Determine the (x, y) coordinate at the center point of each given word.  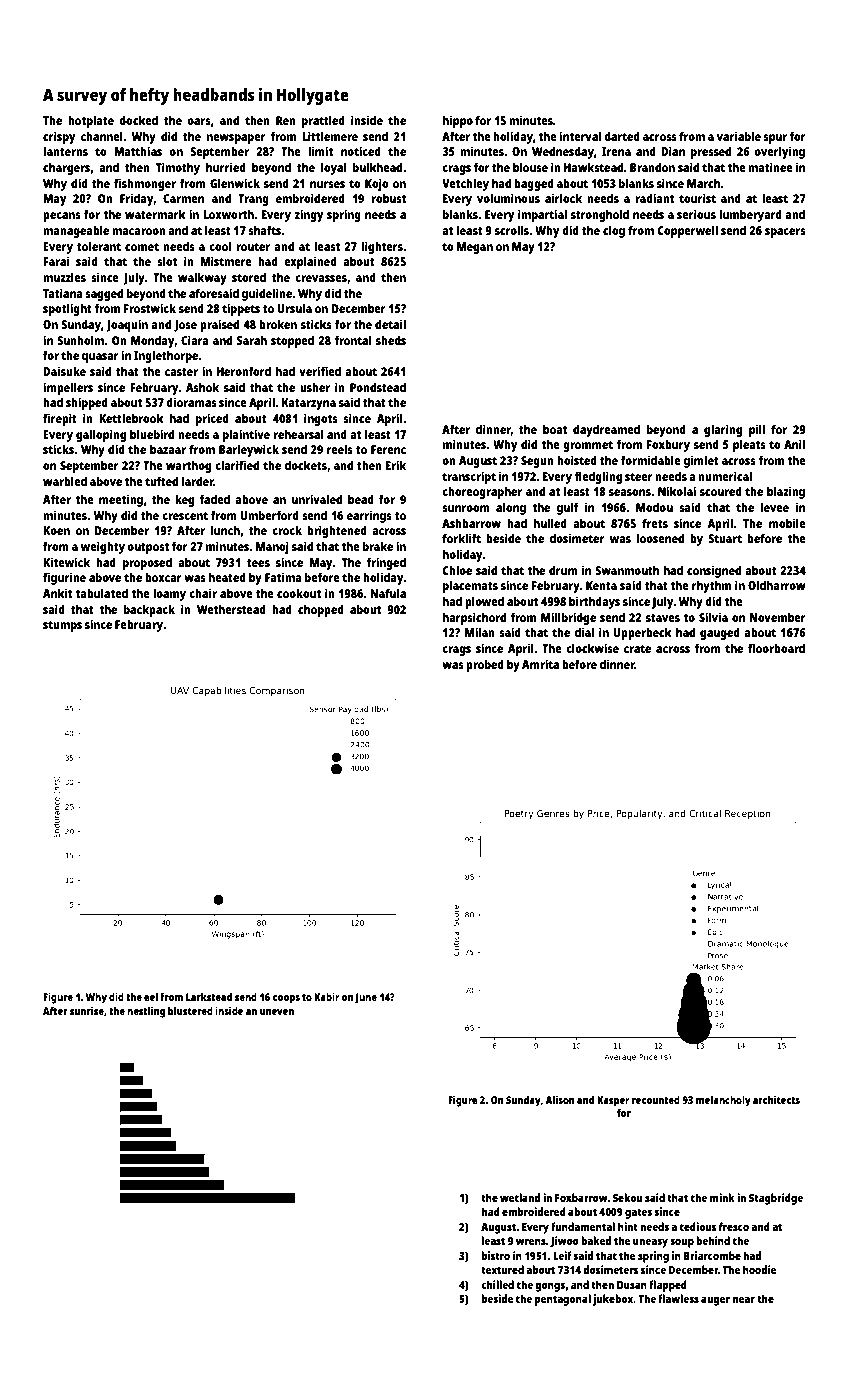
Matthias (138, 151)
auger (715, 1301)
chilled (497, 1284)
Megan (475, 248)
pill (757, 430)
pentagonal (563, 1300)
